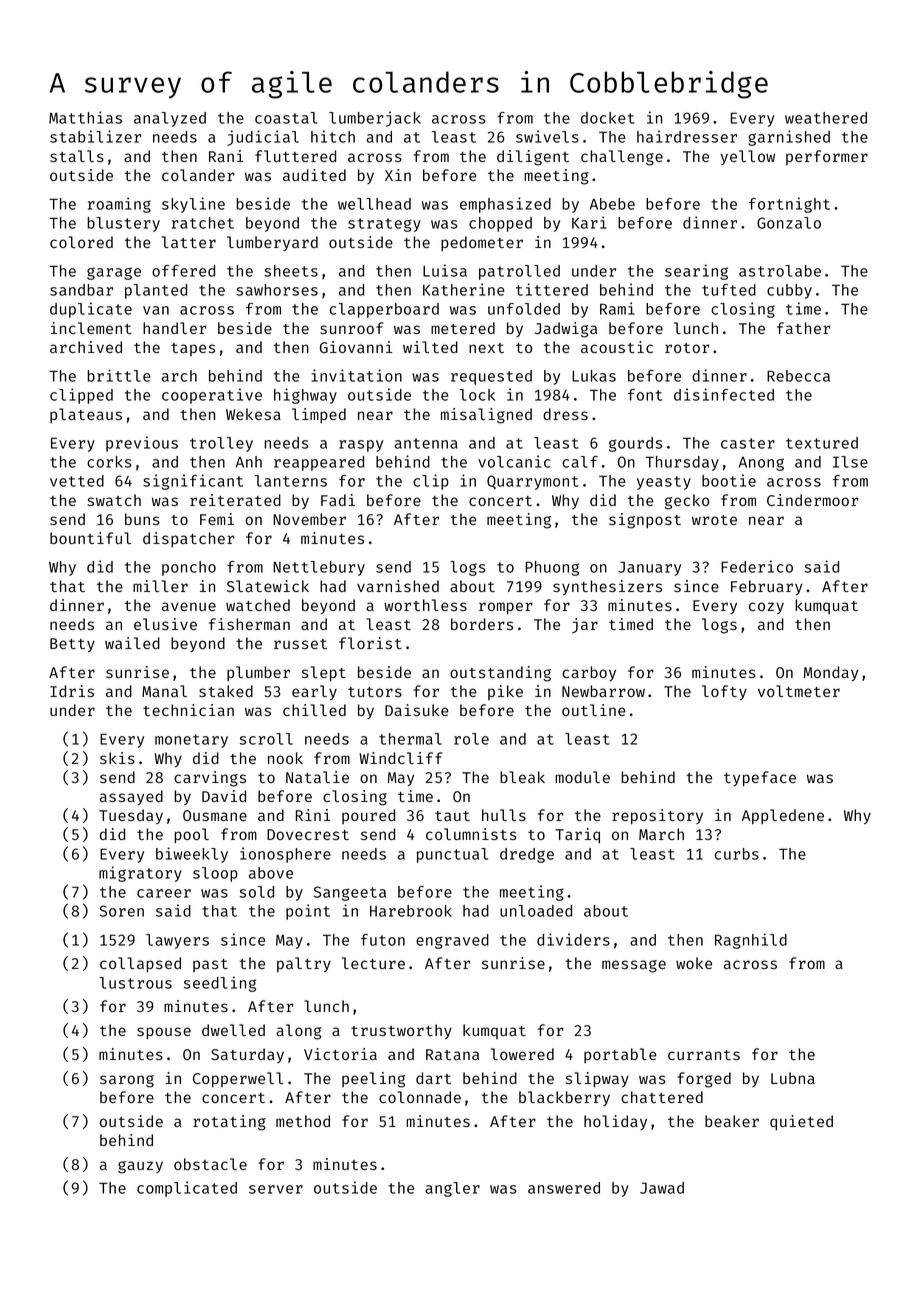 The height and width of the image is (1308, 924). Describe the element at coordinates (210, 1164) in the image. I see `obstacle` at that location.
